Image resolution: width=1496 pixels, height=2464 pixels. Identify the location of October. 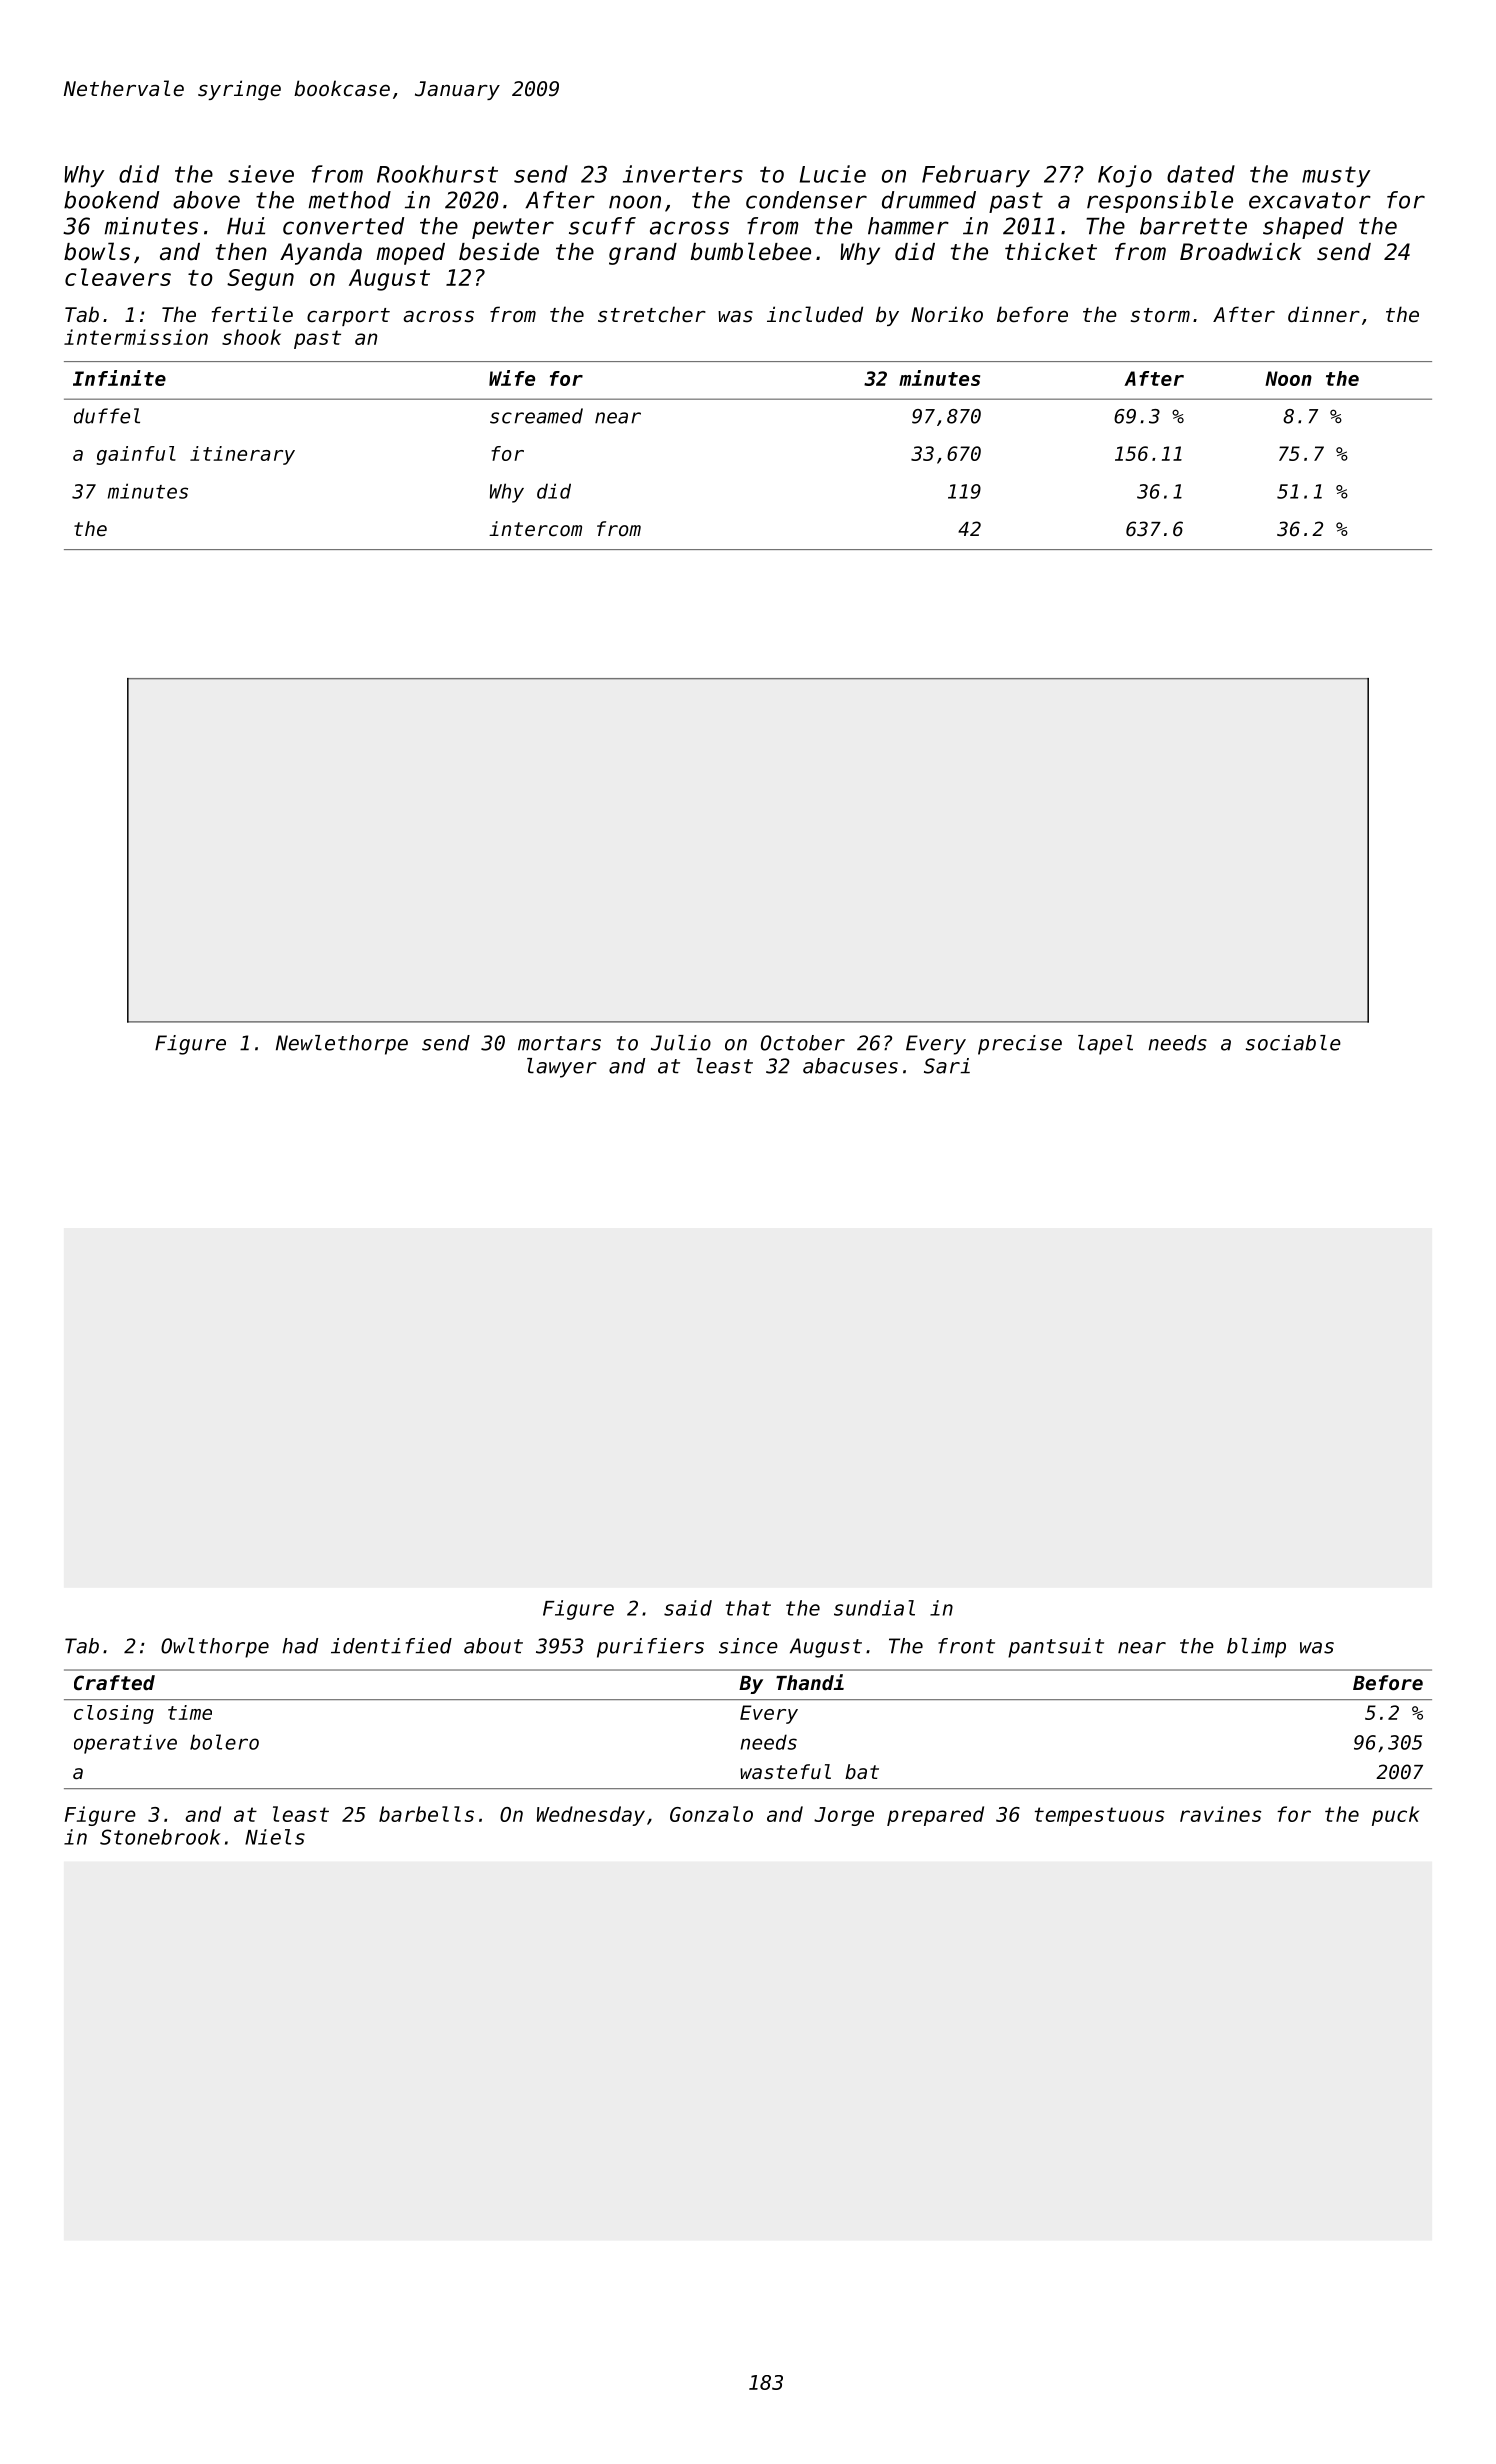
(803, 1043).
